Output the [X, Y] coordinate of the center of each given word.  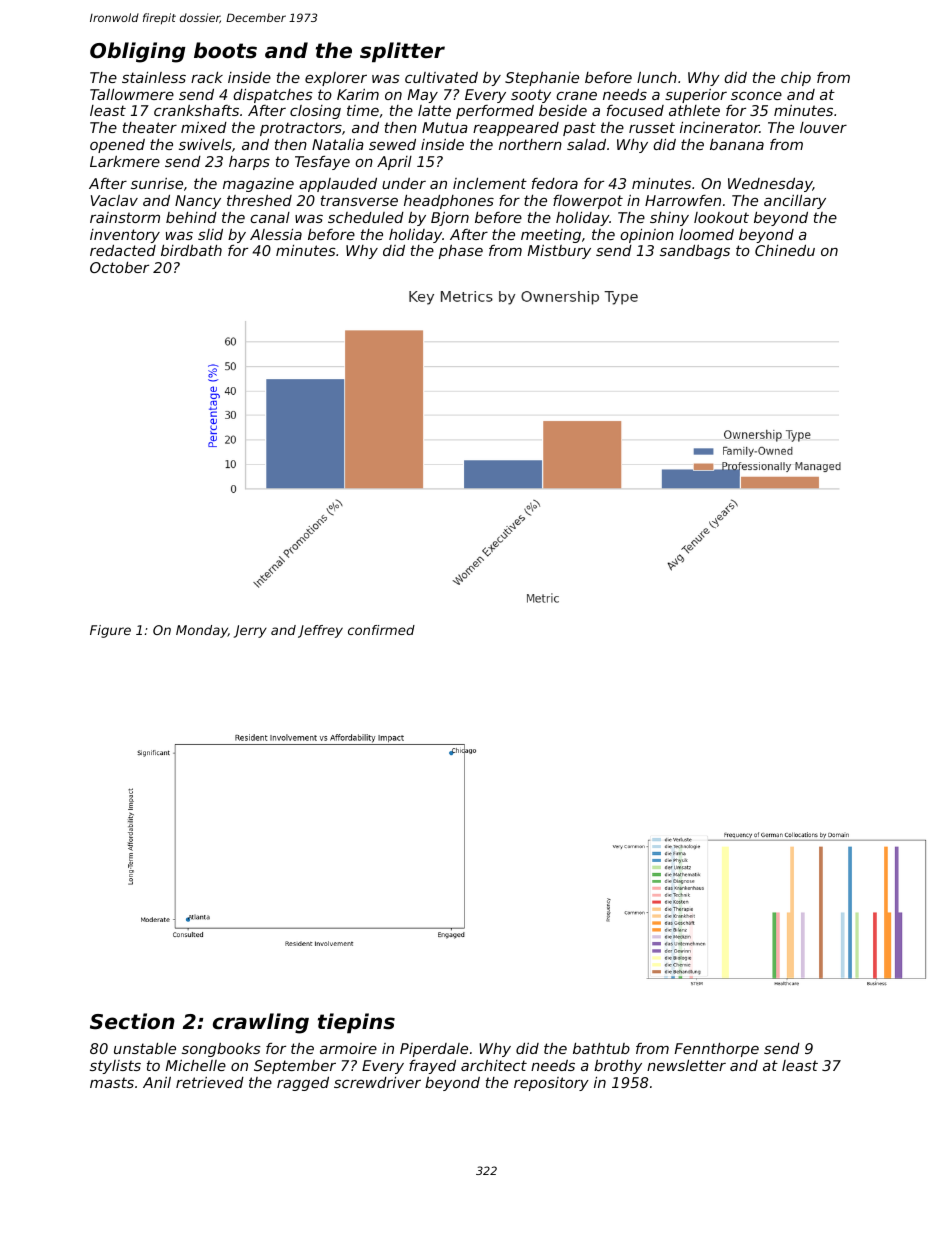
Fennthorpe [717, 1050]
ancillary [795, 202]
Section [132, 1021]
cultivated [441, 77]
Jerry [250, 631]
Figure [110, 631]
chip [796, 79]
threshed [259, 200]
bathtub [601, 1048]
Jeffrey [320, 631]
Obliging [138, 52]
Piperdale [434, 1050]
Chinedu [785, 250]
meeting [551, 236]
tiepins [356, 1023]
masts [112, 1082]
